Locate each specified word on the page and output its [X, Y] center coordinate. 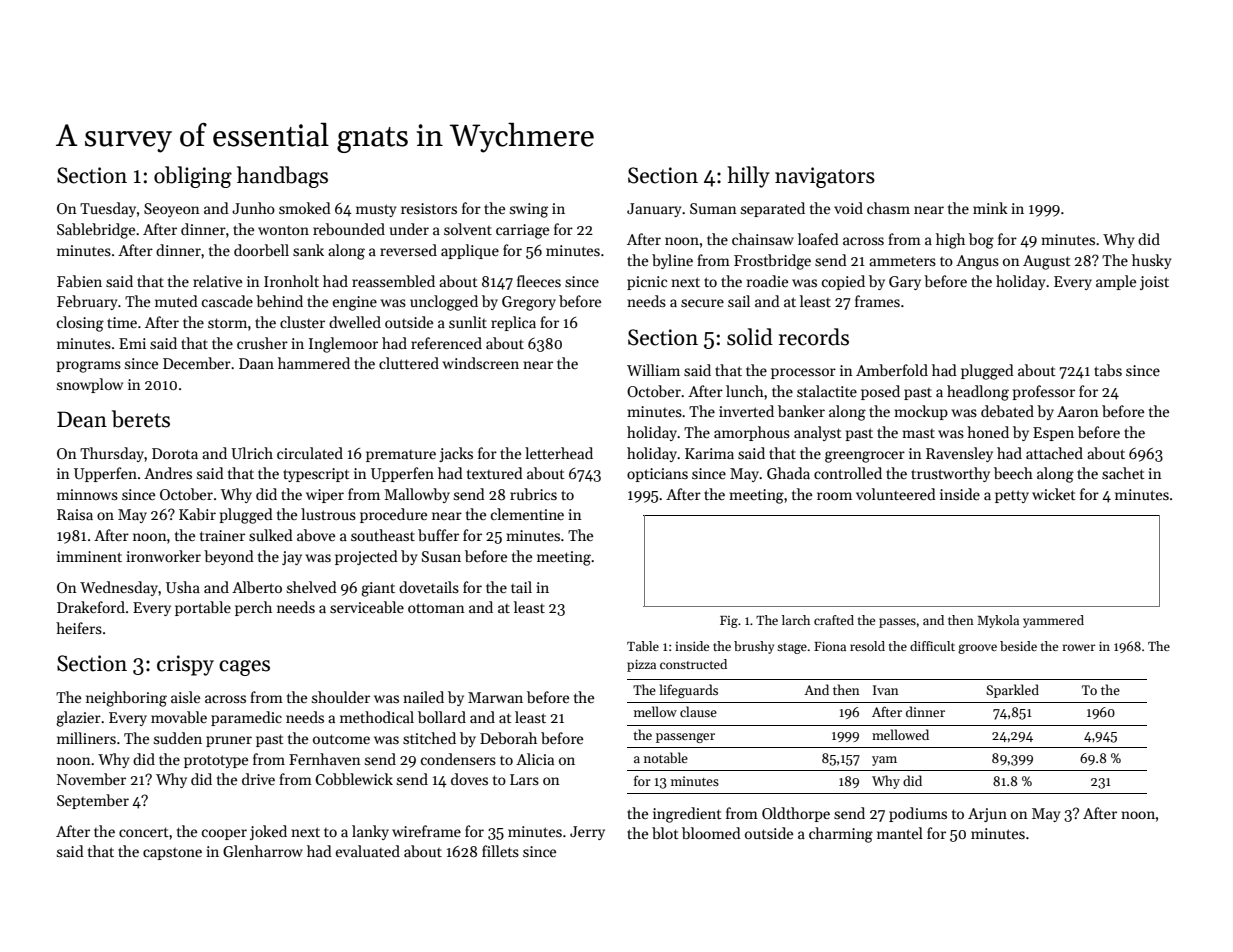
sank [308, 250]
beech [1013, 473]
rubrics [533, 494]
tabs [1108, 370]
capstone [172, 854]
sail [739, 301]
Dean [82, 419]
